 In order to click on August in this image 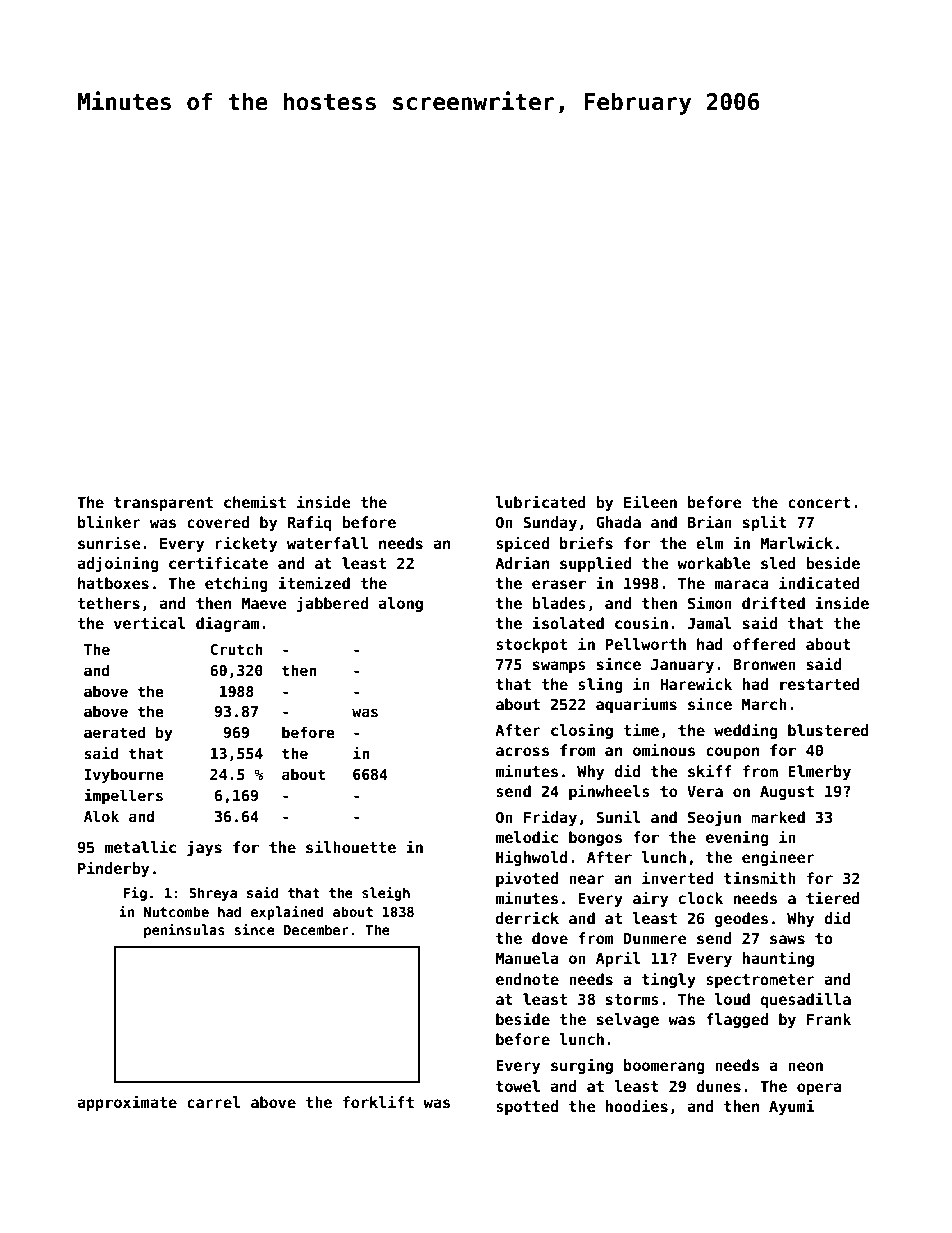, I will do `click(787, 793)`.
